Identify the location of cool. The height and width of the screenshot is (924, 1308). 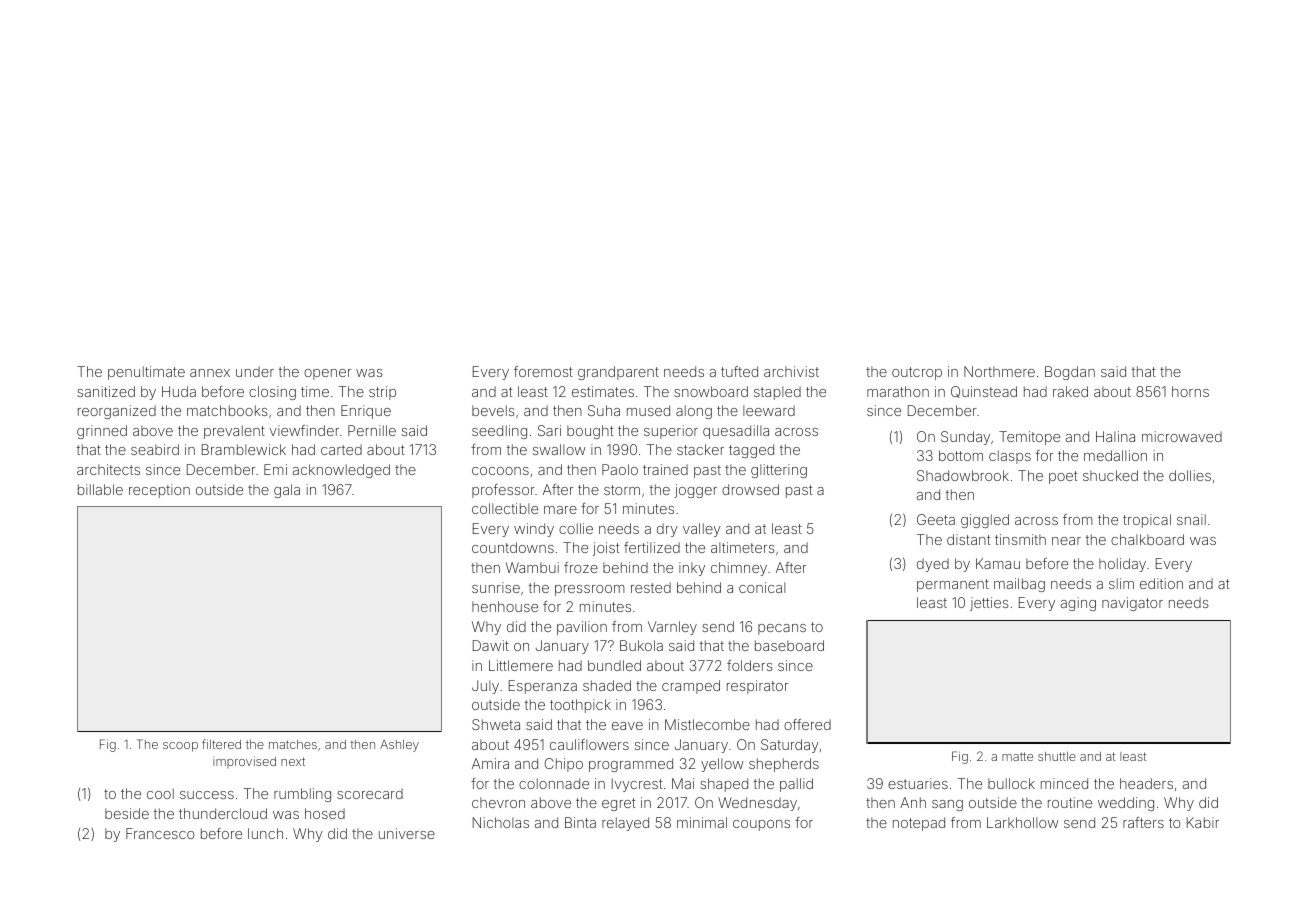
(160, 793).
